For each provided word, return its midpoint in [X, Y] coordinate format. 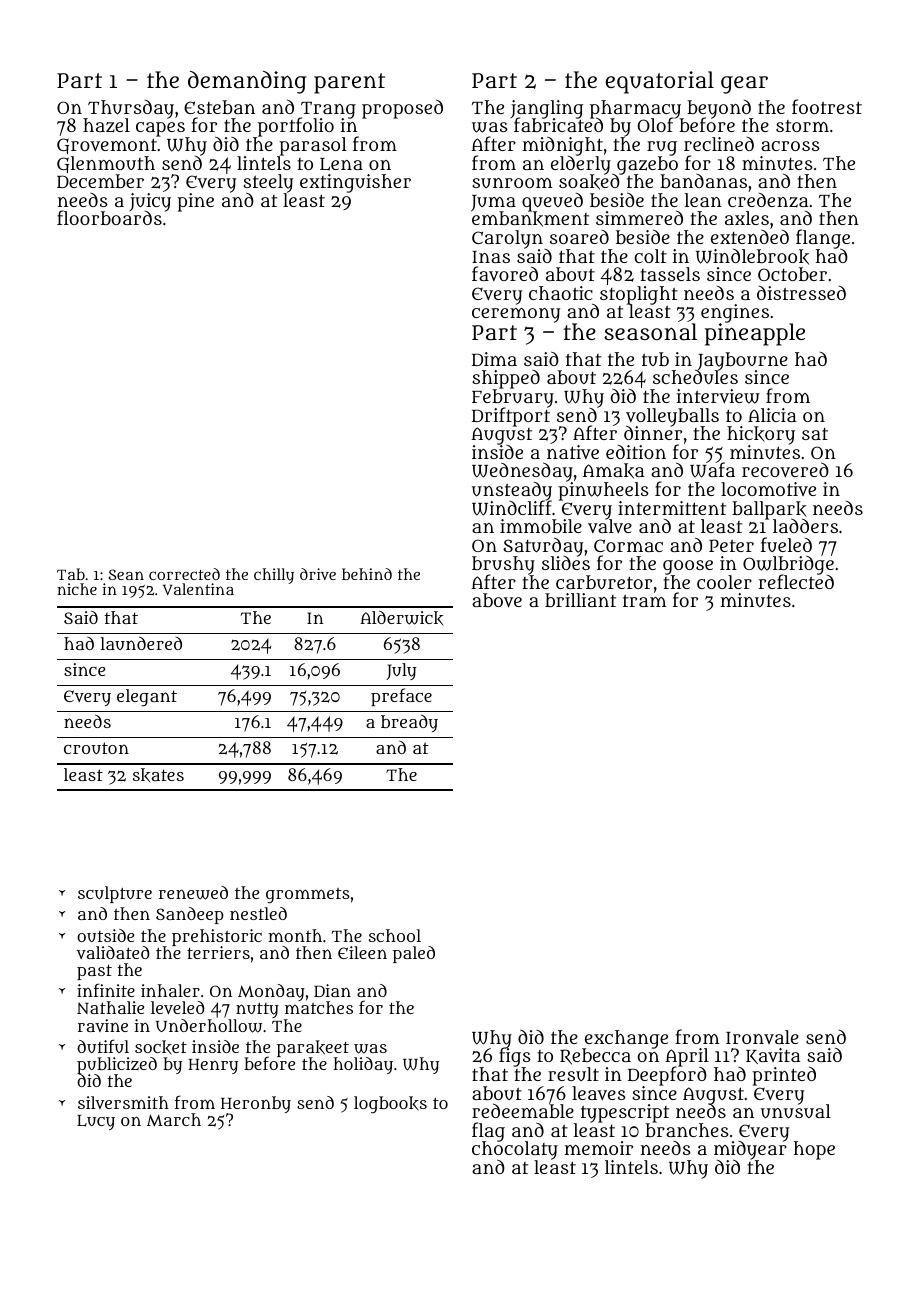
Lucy [96, 1122]
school [395, 935]
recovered [785, 469]
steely [268, 183]
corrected [184, 574]
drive [318, 574]
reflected [796, 582]
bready [409, 723]
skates [158, 775]
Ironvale [762, 1037]
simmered [639, 217]
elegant [147, 698]
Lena [341, 164]
